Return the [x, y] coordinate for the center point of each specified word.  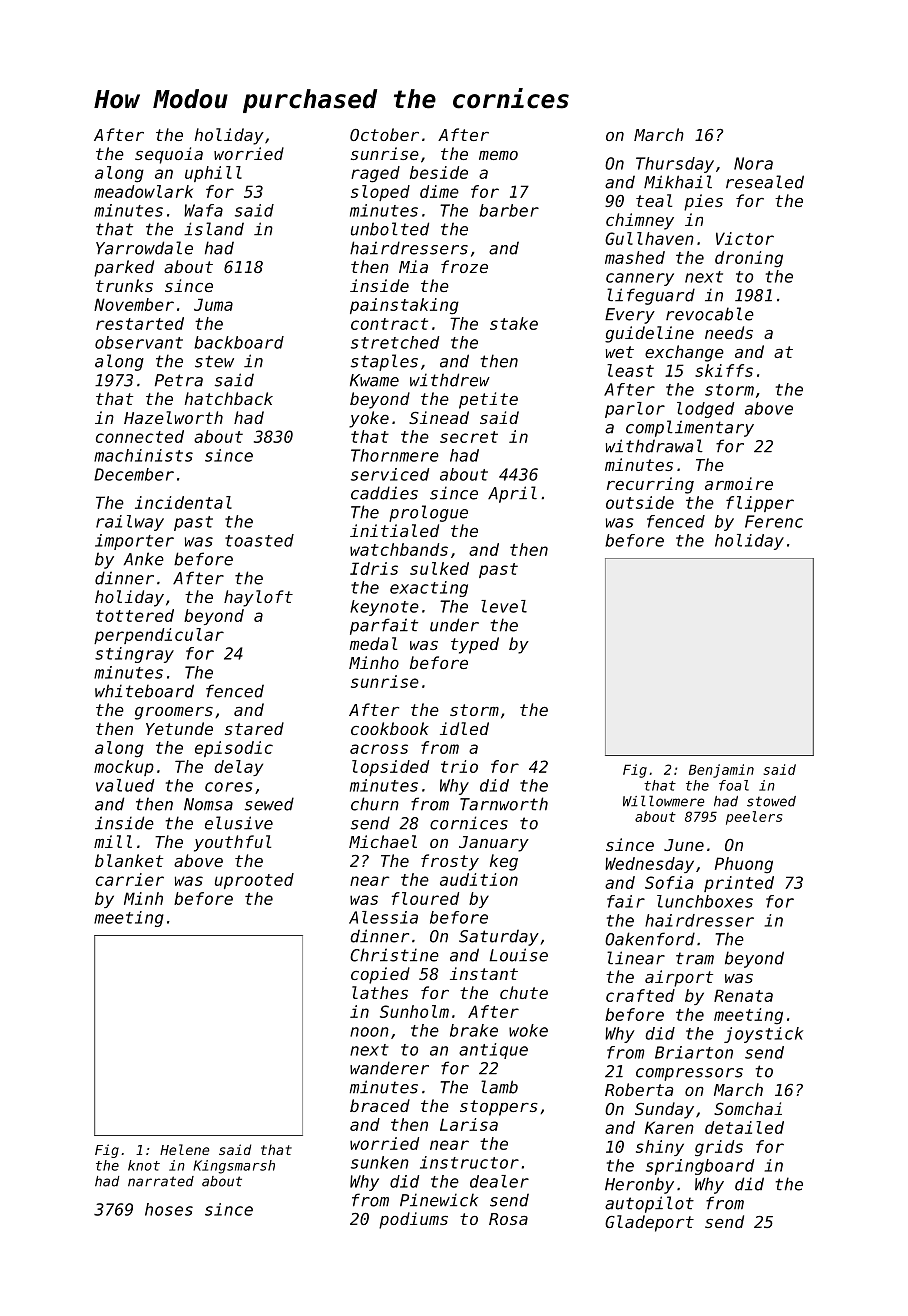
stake [514, 323]
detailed [744, 1127]
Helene [185, 1149]
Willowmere [664, 801]
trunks [124, 285]
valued [125, 785]
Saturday [499, 937]
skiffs [724, 370]
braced [380, 1105]
